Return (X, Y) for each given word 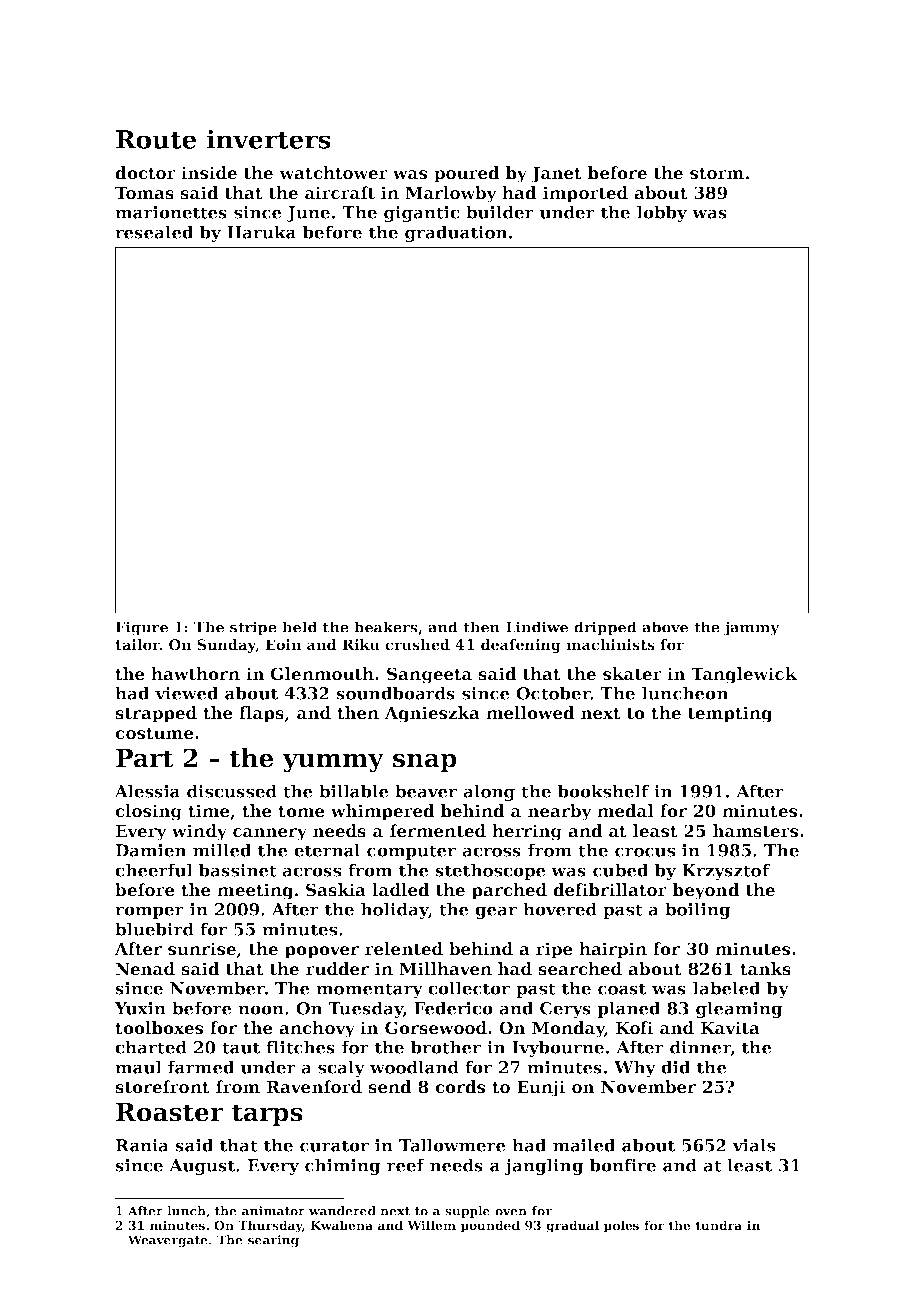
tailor (137, 644)
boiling (698, 910)
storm (717, 174)
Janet (556, 174)
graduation (456, 233)
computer (411, 852)
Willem (431, 1225)
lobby (662, 213)
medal (625, 811)
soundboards (395, 693)
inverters (269, 139)
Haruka (261, 232)
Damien (151, 850)
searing (273, 1241)
